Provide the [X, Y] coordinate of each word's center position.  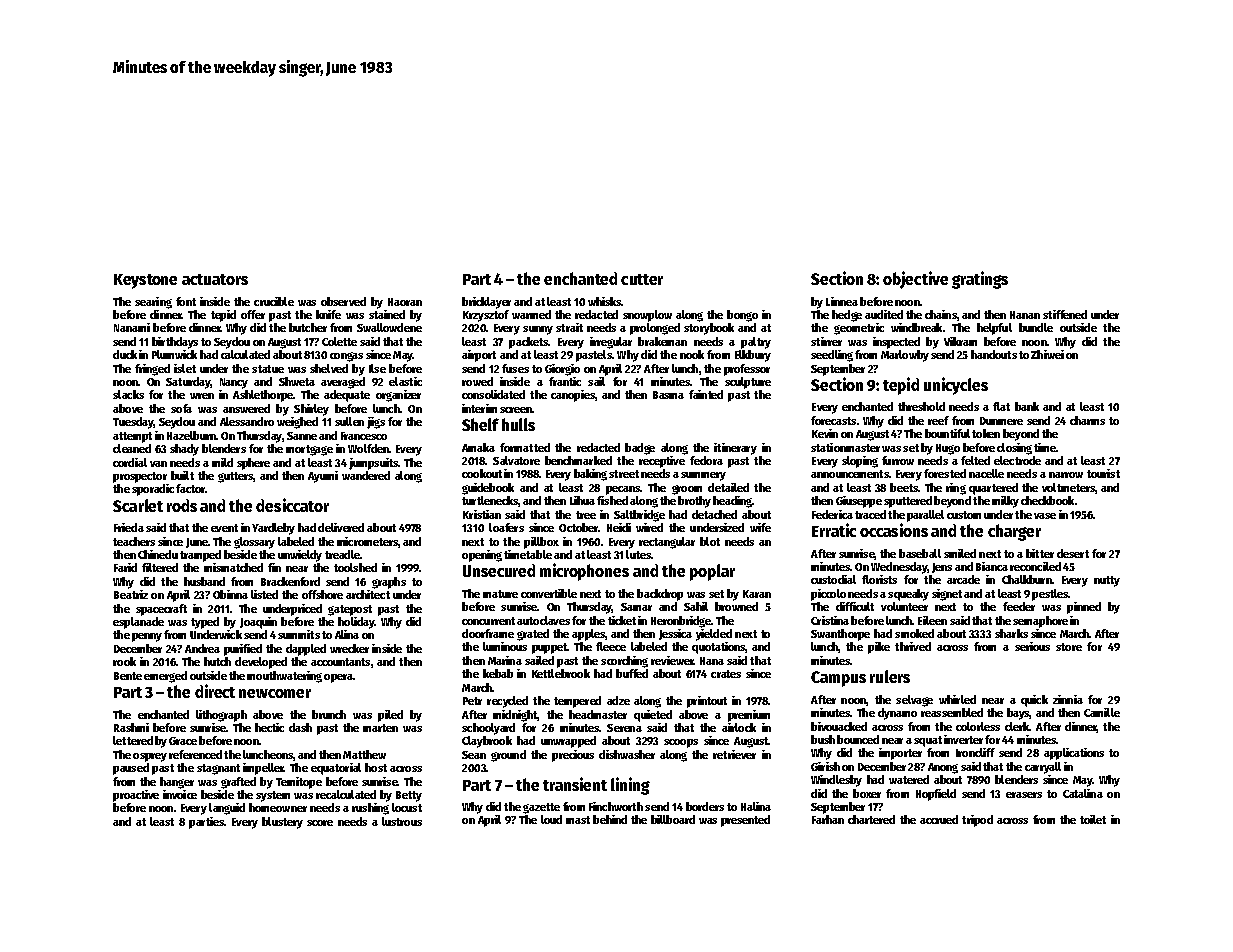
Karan [757, 594]
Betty [409, 796]
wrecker [349, 648]
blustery [282, 823]
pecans [623, 490]
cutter [642, 279]
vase [1045, 516]
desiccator [292, 505]
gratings [980, 280]
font [186, 301]
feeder [1019, 606]
